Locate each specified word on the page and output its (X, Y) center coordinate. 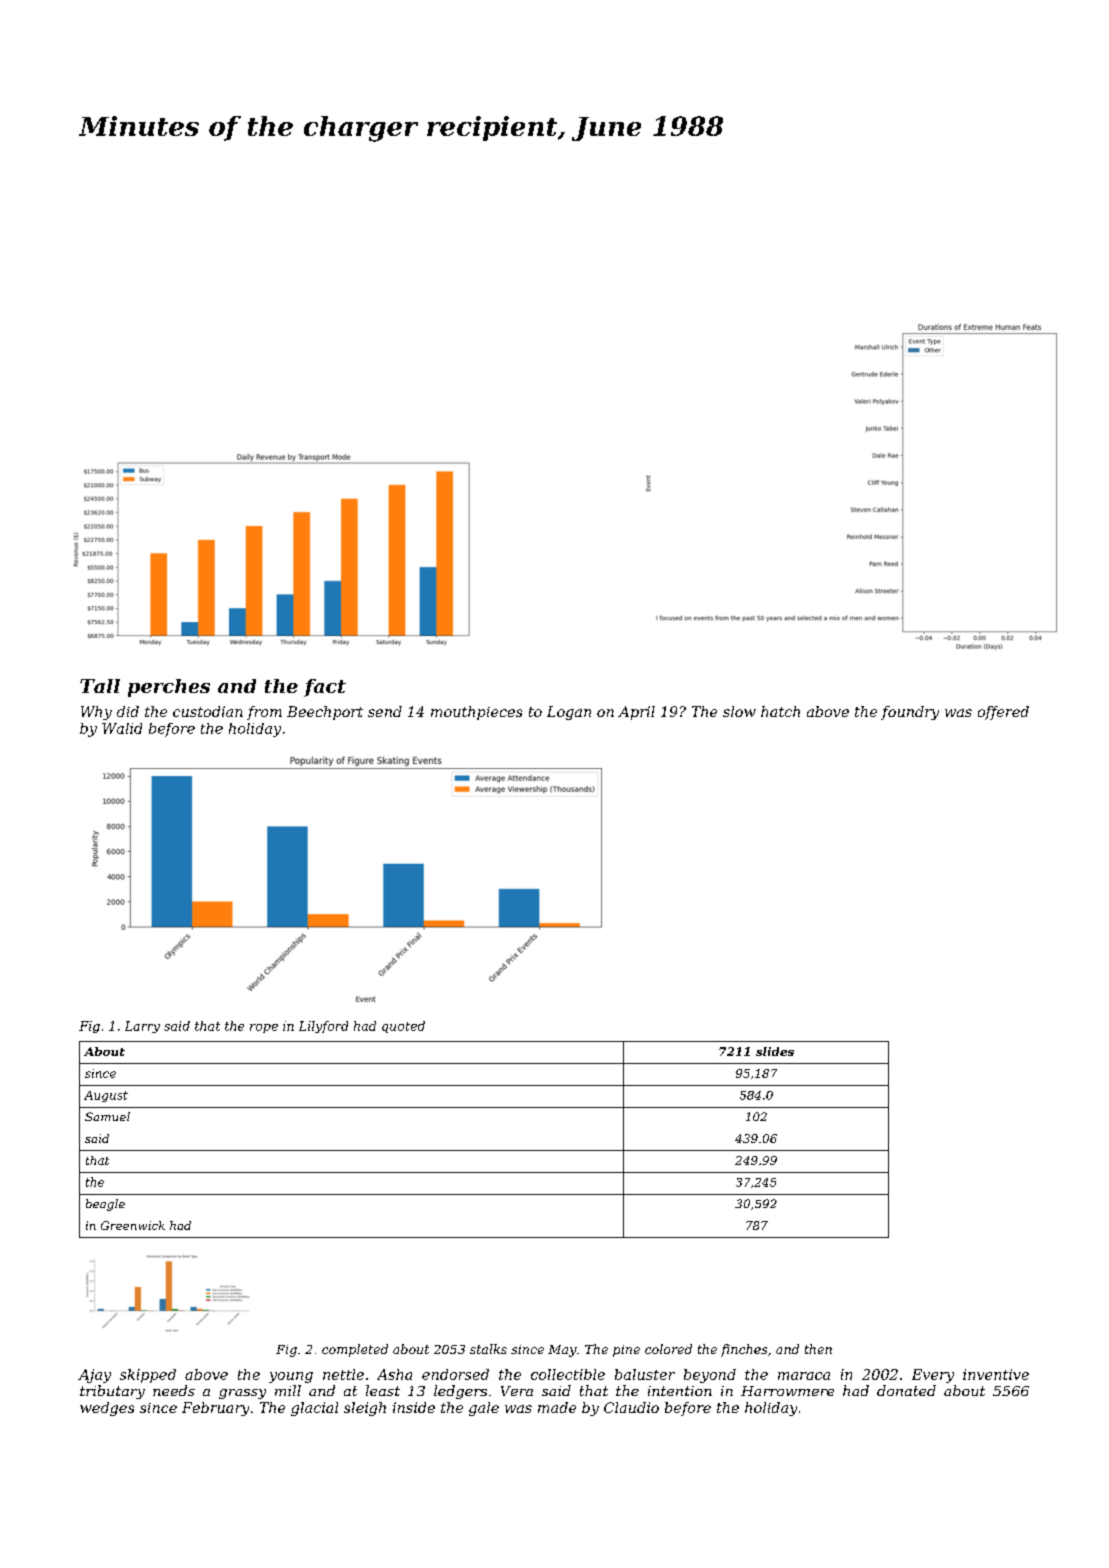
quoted (403, 1027)
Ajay (94, 1376)
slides (775, 1051)
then (818, 1349)
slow (739, 711)
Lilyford (323, 1027)
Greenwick (133, 1225)
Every (933, 1376)
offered (1003, 713)
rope (264, 1028)
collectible (568, 1374)
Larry (142, 1027)
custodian (208, 711)
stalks (488, 1349)
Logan (569, 713)
